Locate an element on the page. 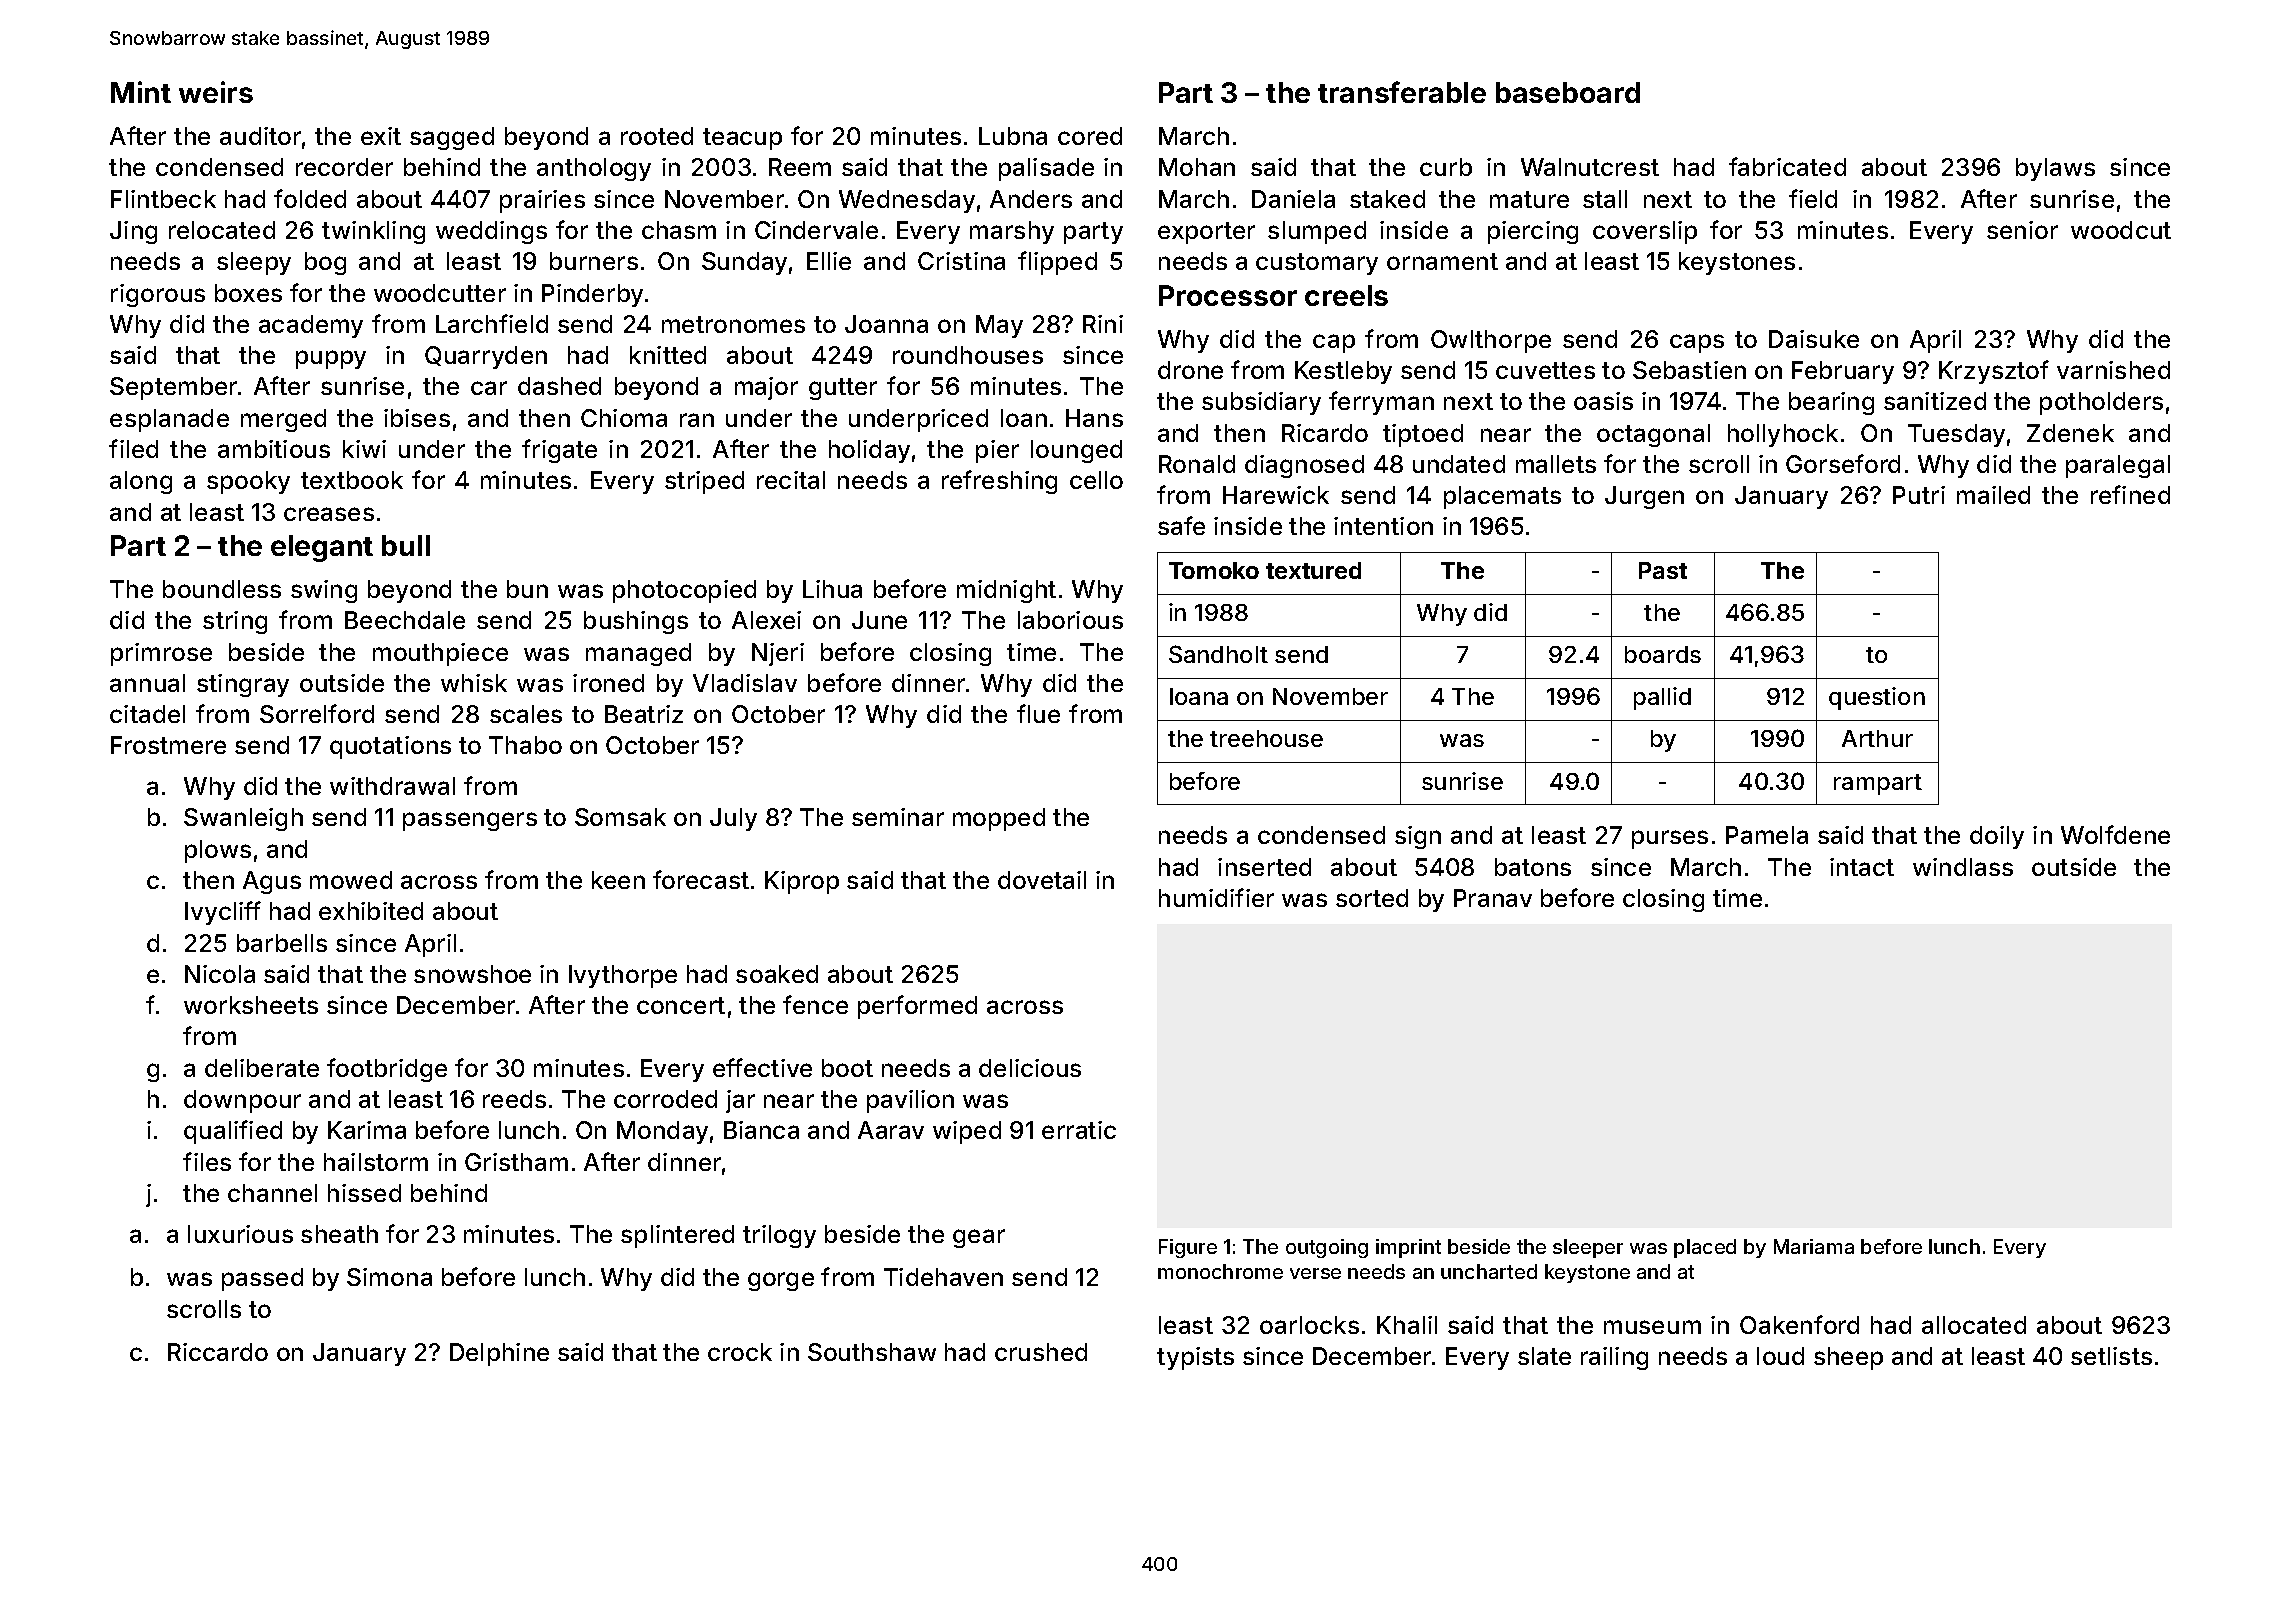 The height and width of the image is (1614, 2282). bylaws is located at coordinates (2055, 169).
